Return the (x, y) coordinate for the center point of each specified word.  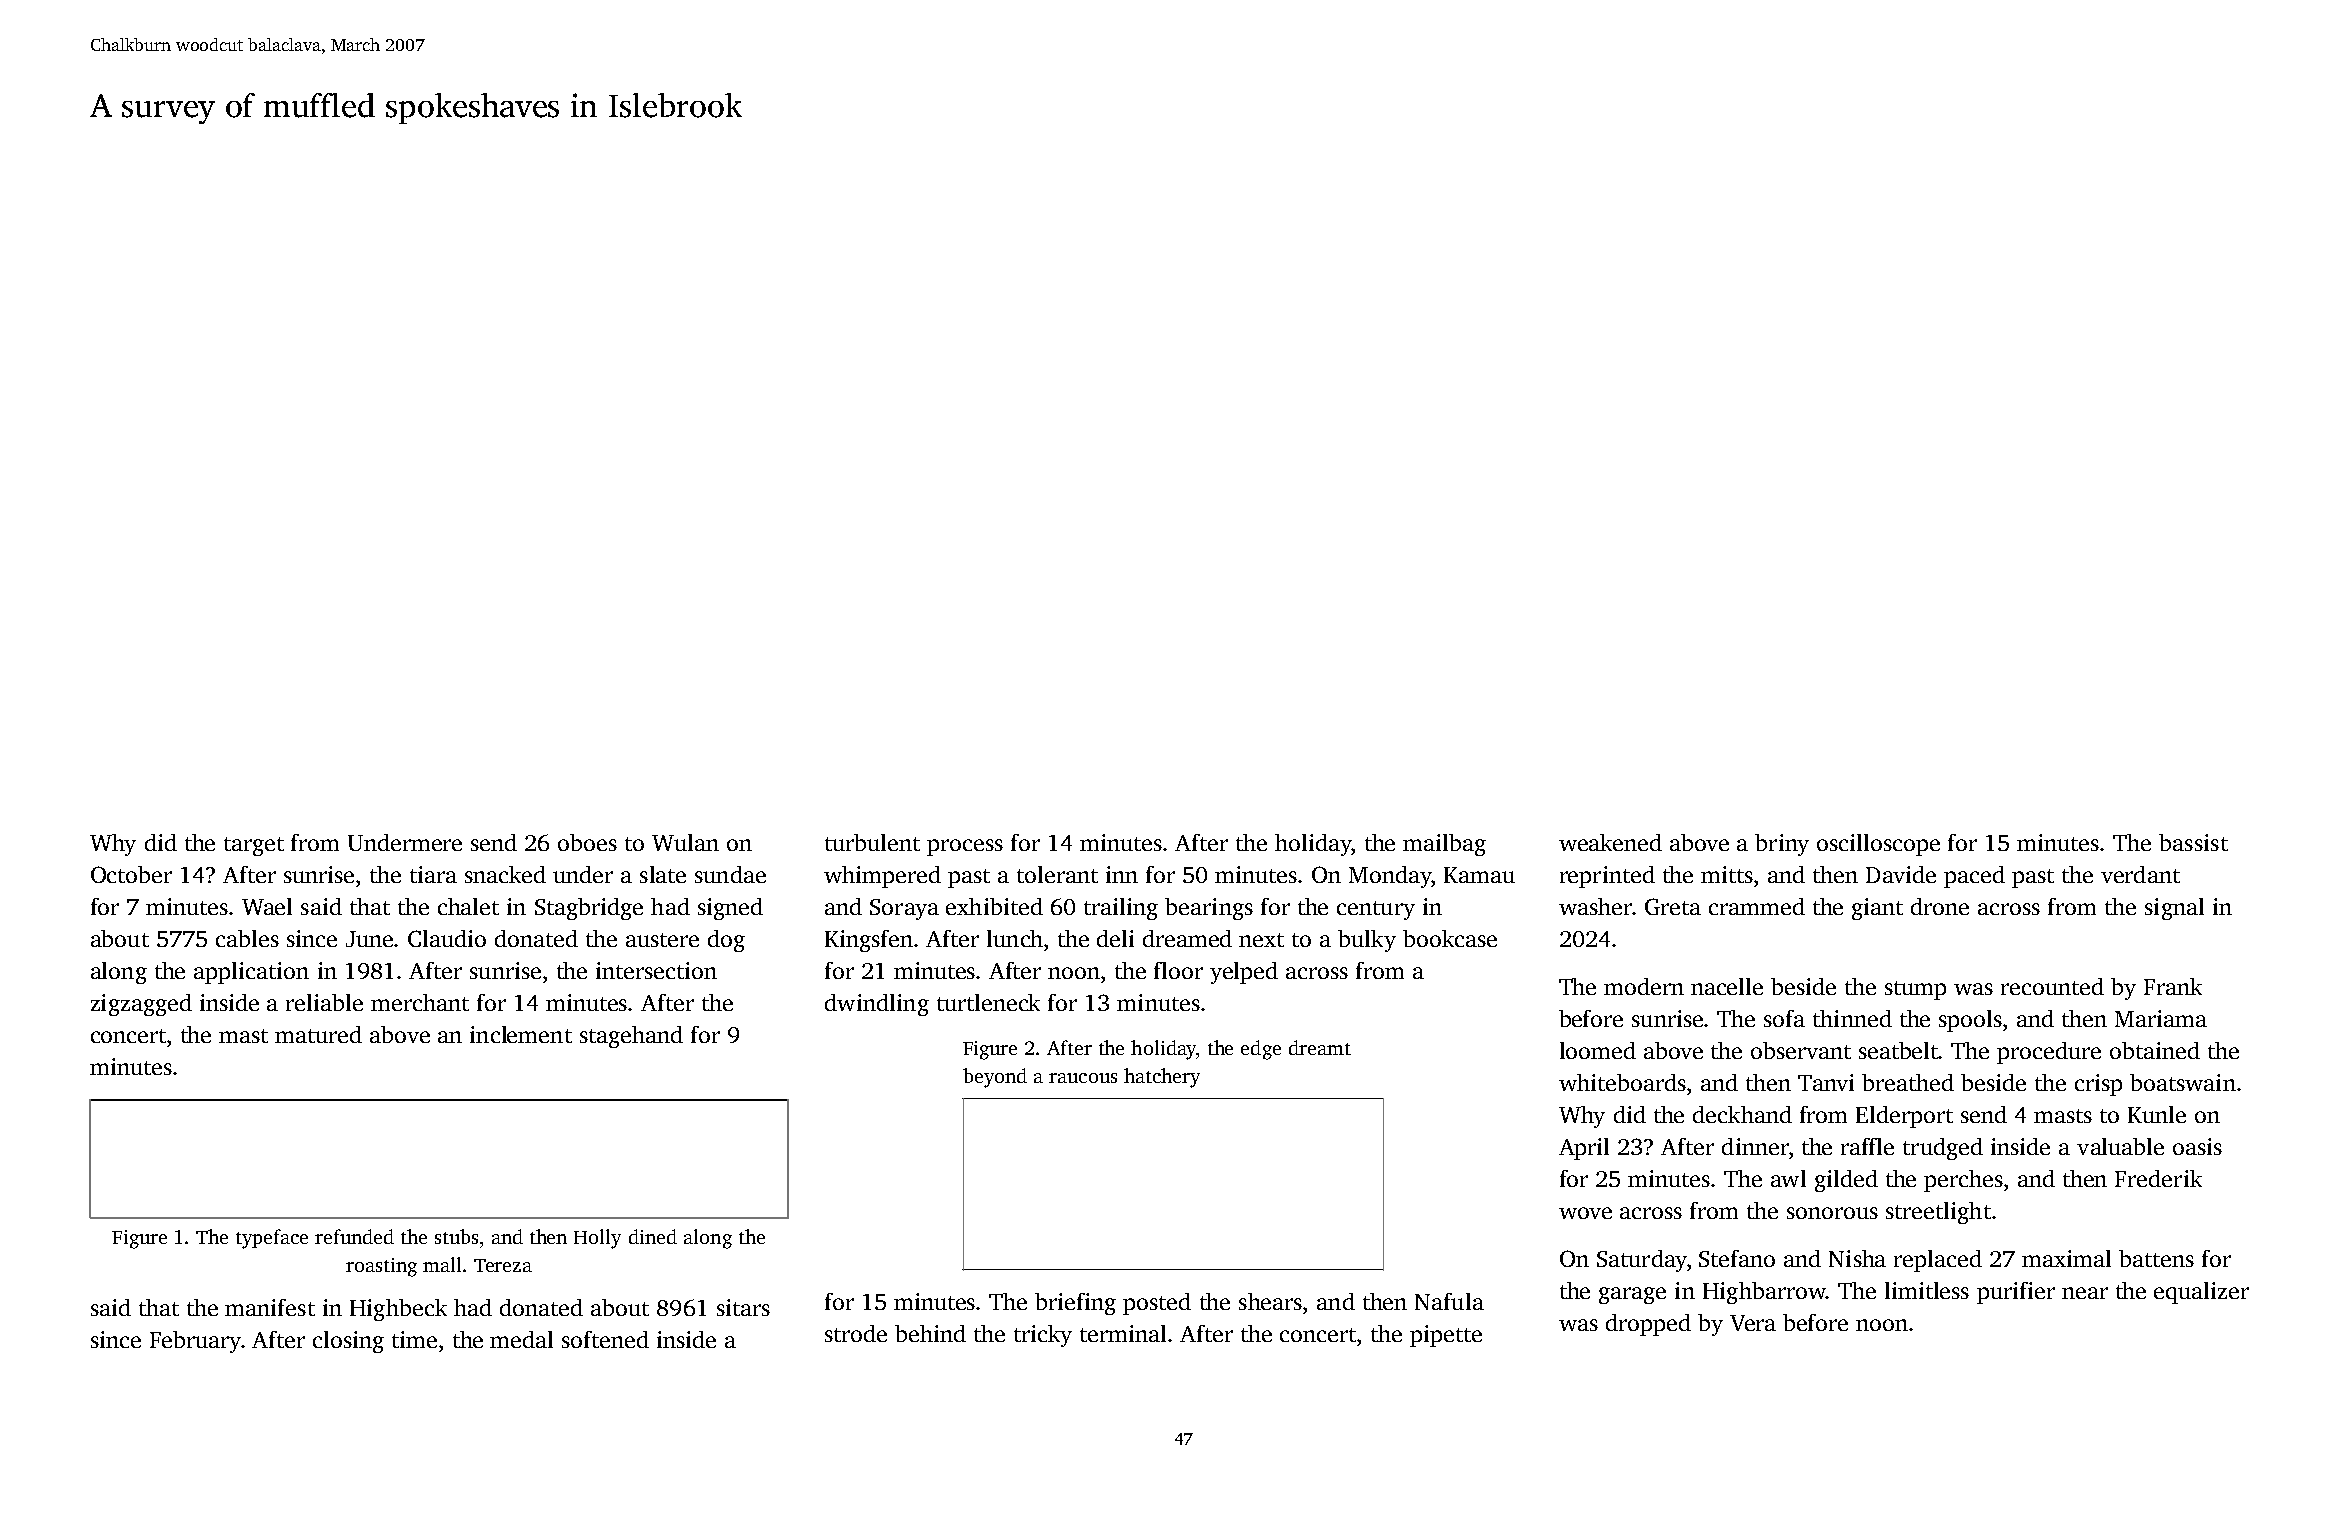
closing (348, 1342)
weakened (1610, 842)
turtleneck (988, 1002)
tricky (1043, 1336)
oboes (587, 842)
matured (318, 1034)
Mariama (2161, 1018)
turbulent (872, 842)
